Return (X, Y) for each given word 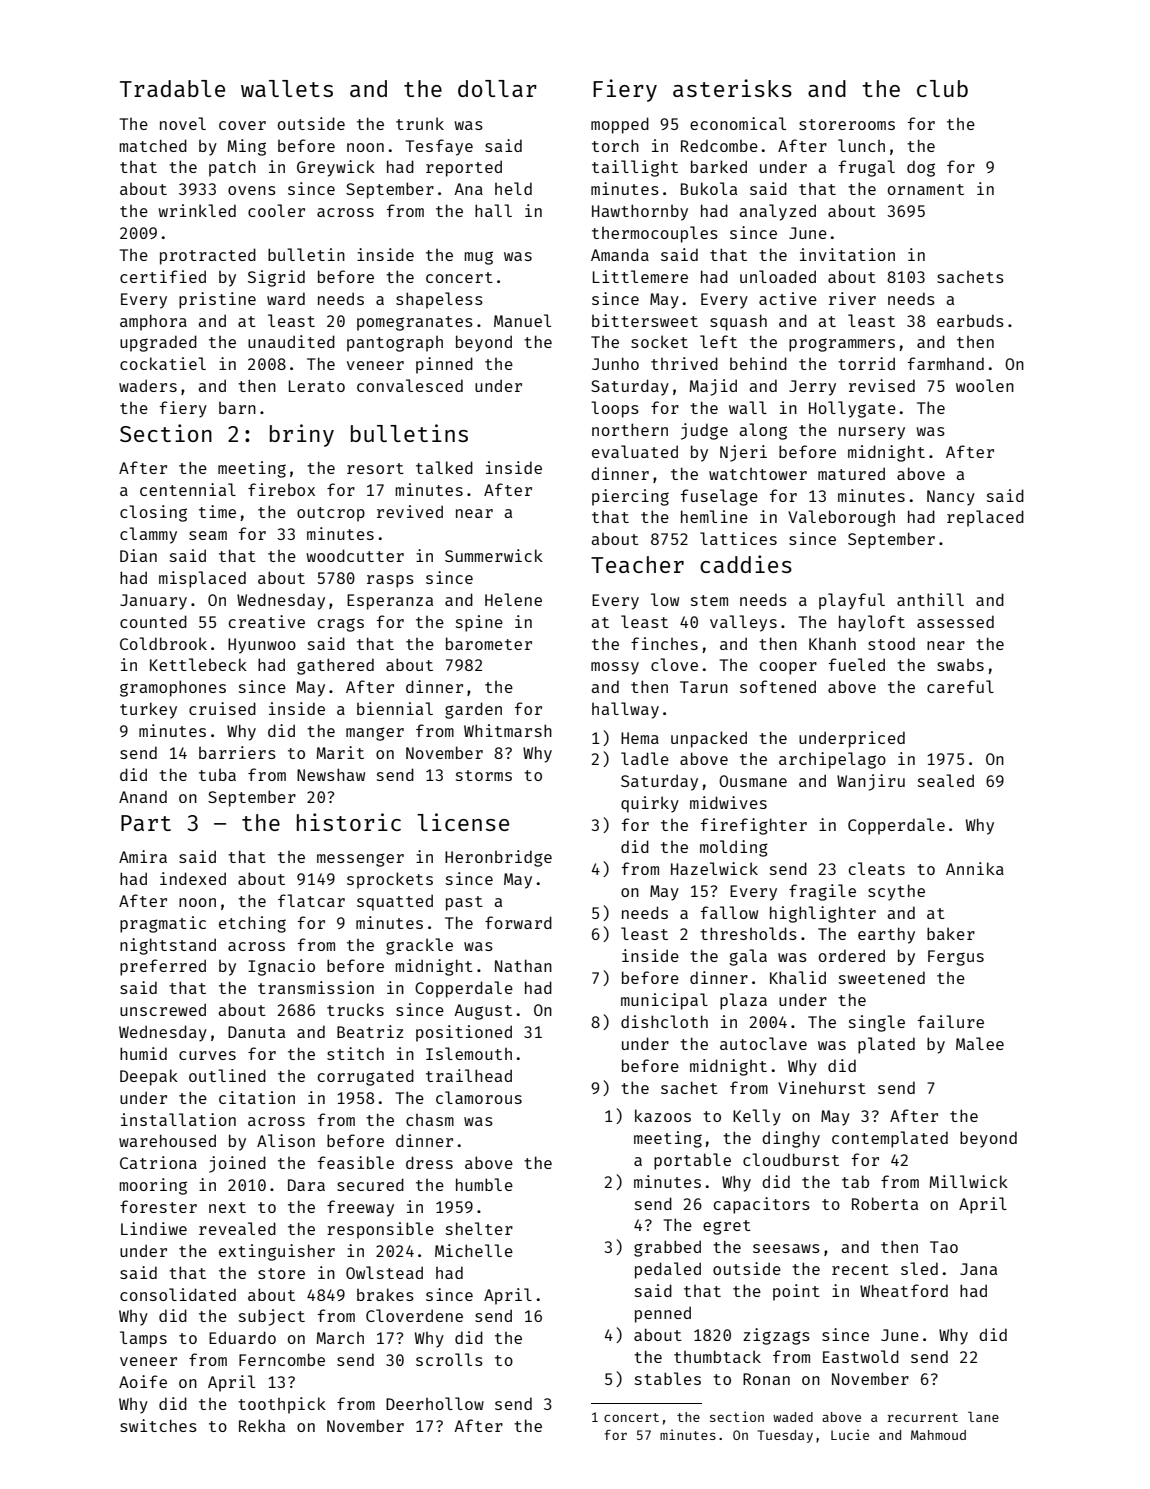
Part (146, 823)
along (763, 431)
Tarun (704, 687)
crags (340, 625)
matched (153, 145)
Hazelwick (714, 868)
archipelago (832, 760)
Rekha (262, 1425)
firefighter (754, 826)
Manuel (522, 320)
